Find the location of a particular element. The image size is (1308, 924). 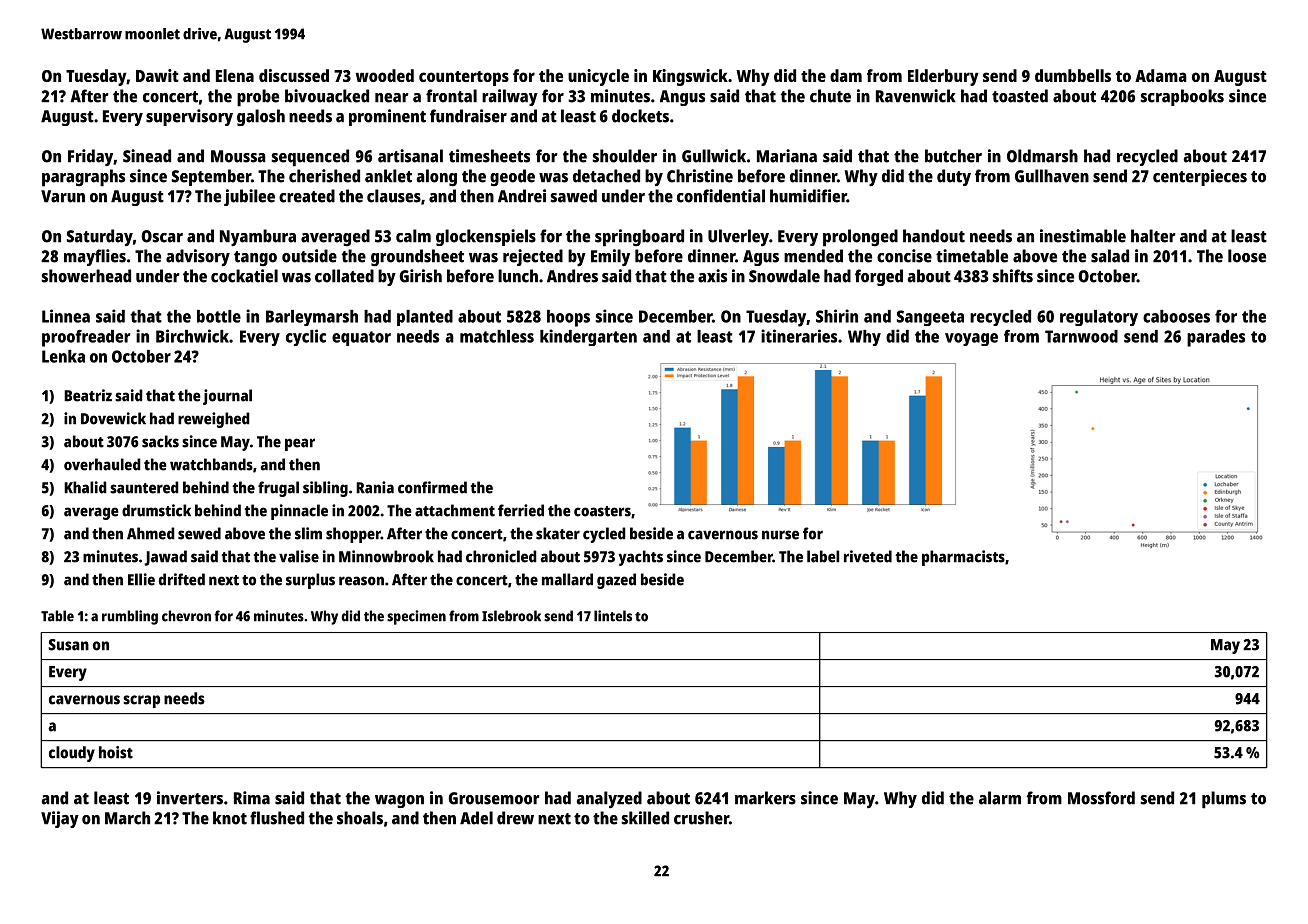

voyage is located at coordinates (971, 339).
